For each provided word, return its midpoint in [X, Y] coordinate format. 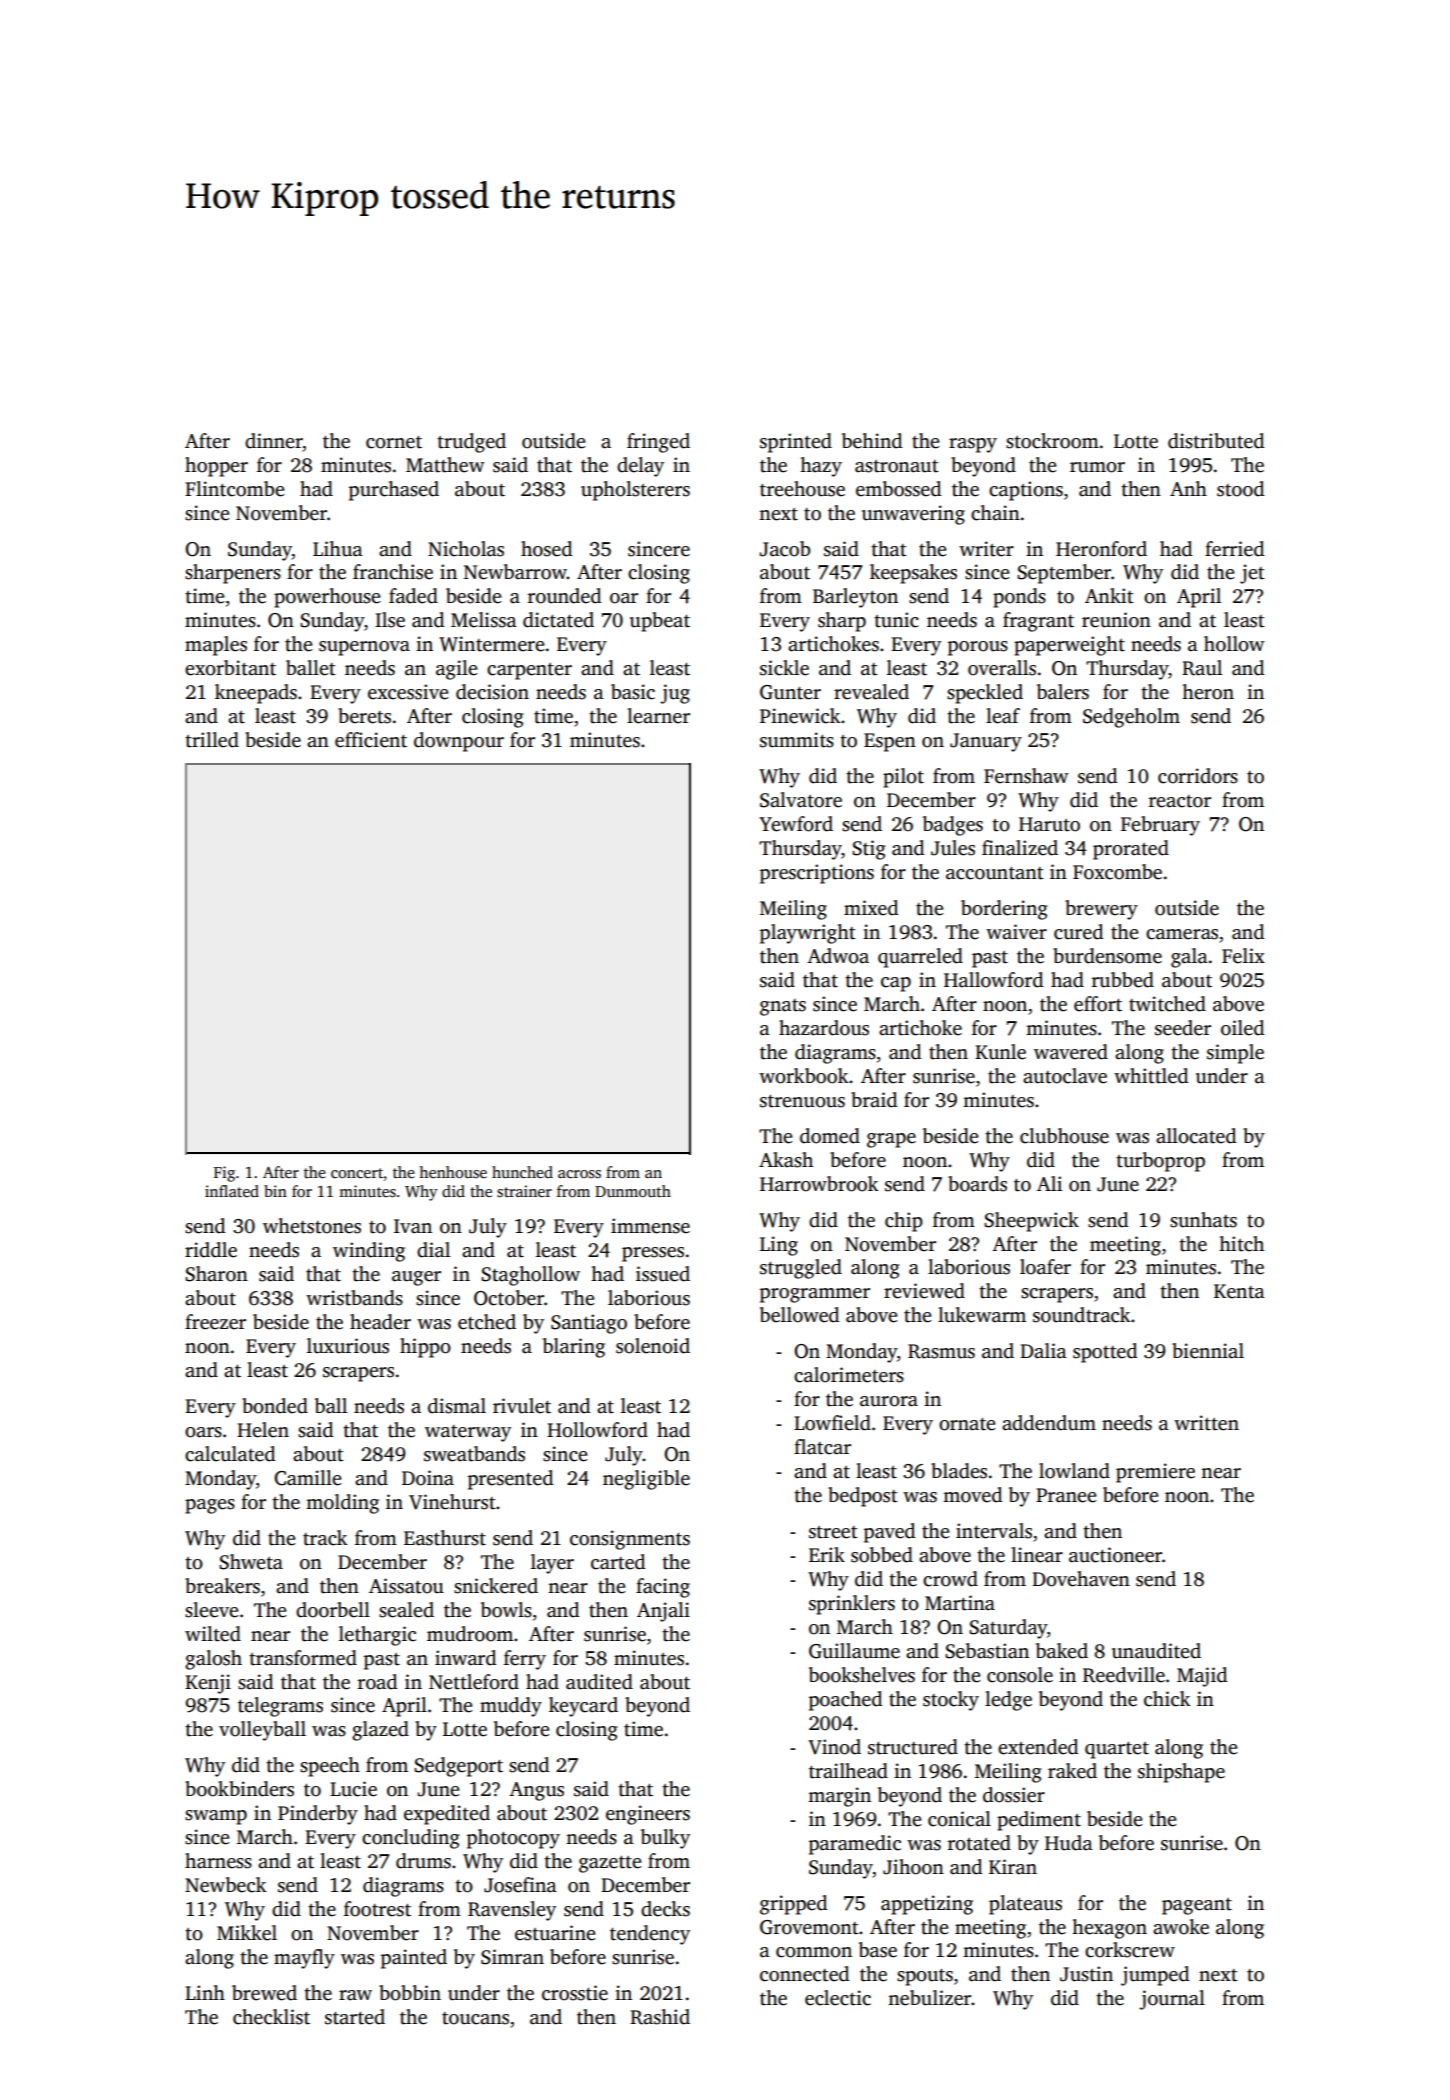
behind [872, 441]
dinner [274, 441]
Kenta [1239, 1291]
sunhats [1203, 1220]
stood [1240, 489]
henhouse [453, 1172]
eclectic [838, 1998]
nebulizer [929, 1998]
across [579, 1174]
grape [891, 1140]
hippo [425, 1348]
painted [414, 1959]
